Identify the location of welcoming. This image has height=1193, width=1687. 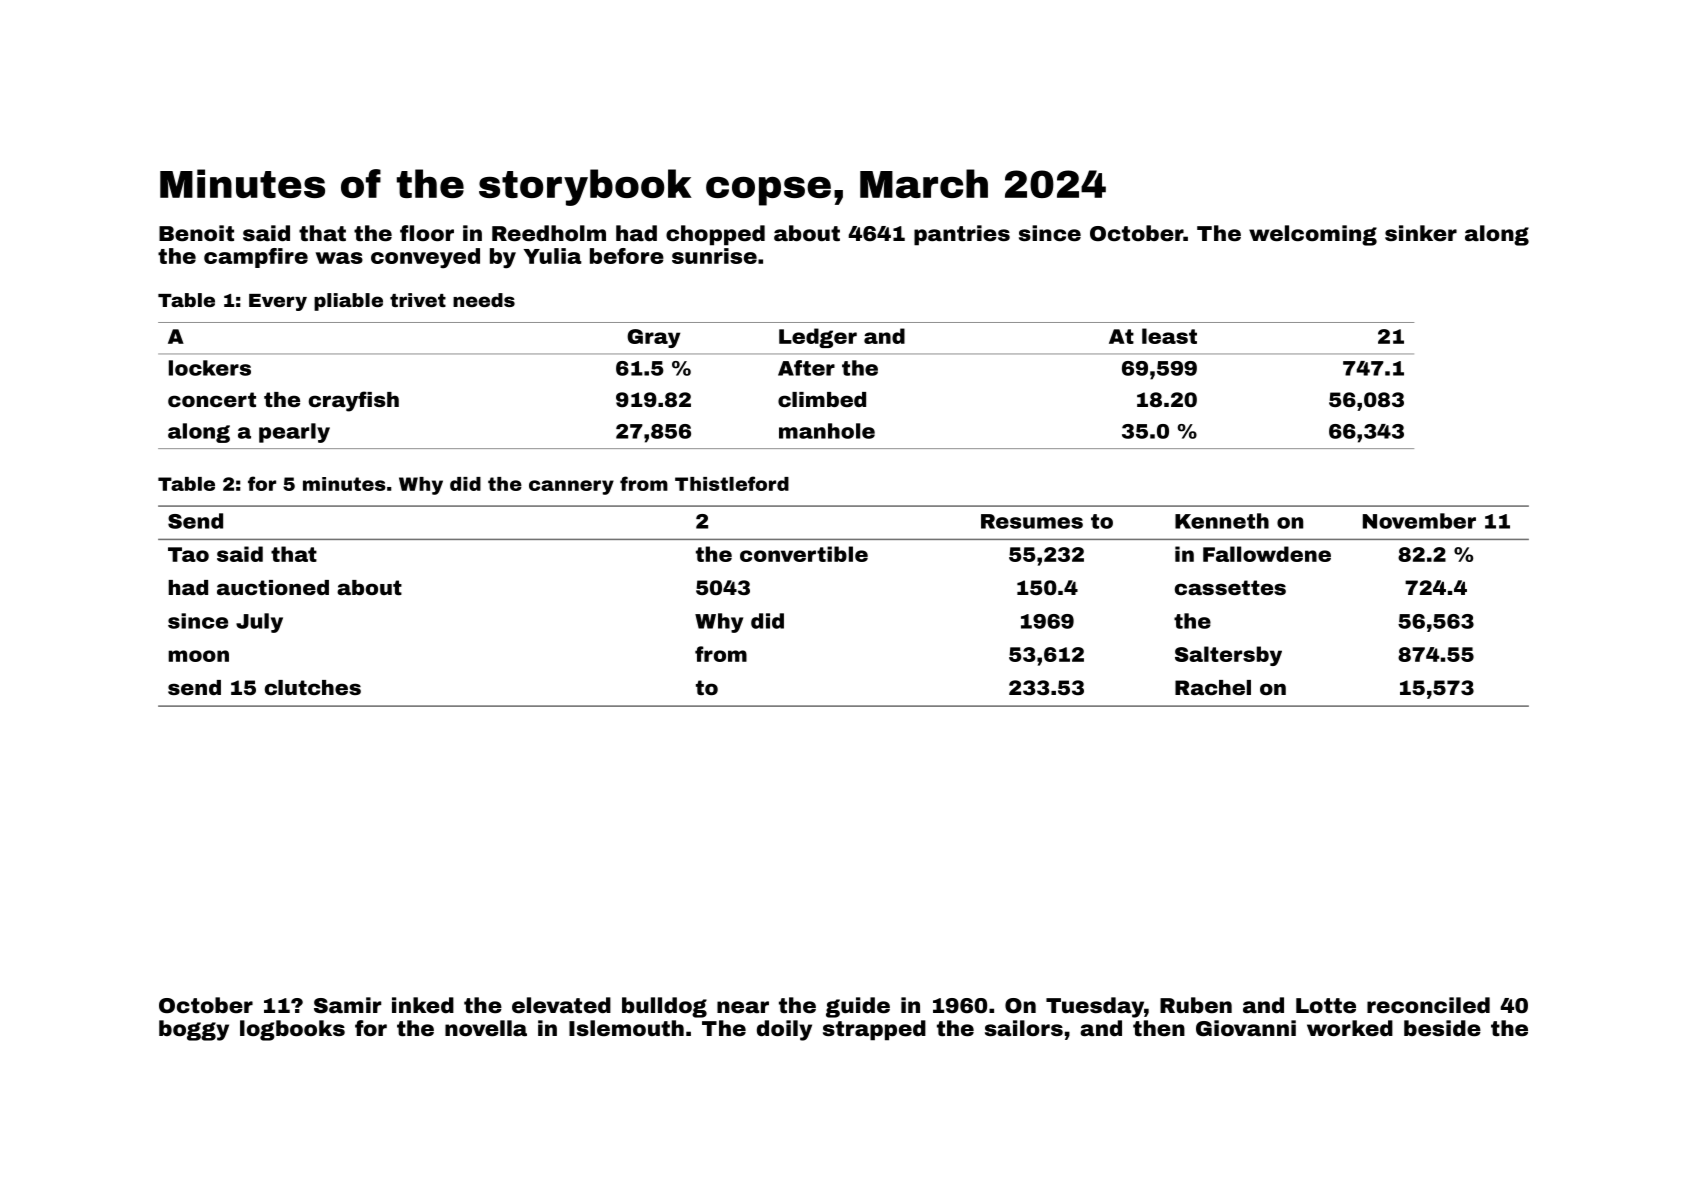
(1313, 235).
